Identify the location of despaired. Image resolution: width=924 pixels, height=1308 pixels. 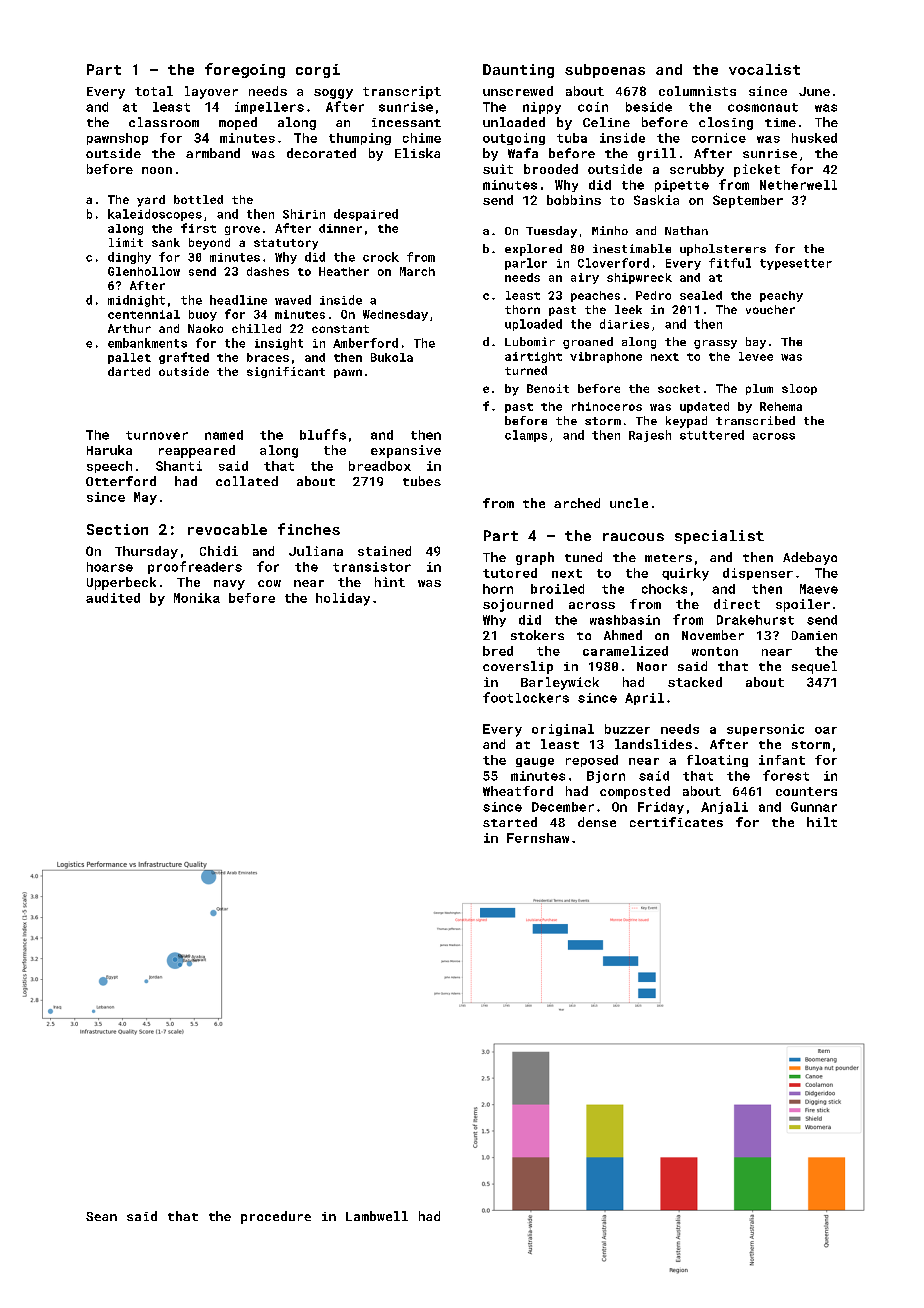
(366, 215).
